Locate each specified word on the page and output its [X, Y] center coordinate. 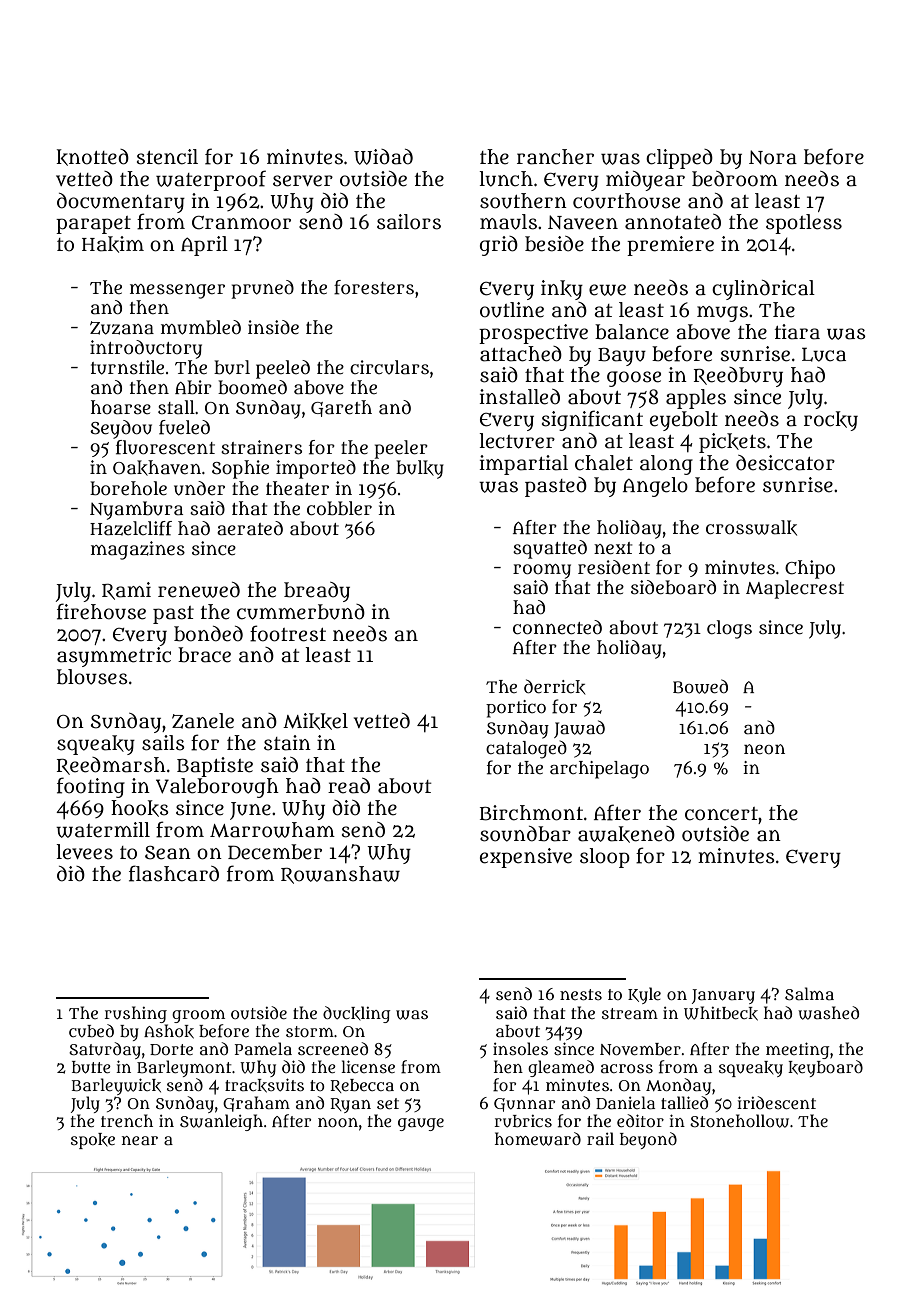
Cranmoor [241, 223]
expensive [526, 858]
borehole [128, 488]
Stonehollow [739, 1121]
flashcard [174, 873]
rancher [555, 157]
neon [764, 749]
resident [614, 567]
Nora [773, 157]
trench [127, 1120]
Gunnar [524, 1105]
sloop [605, 858]
